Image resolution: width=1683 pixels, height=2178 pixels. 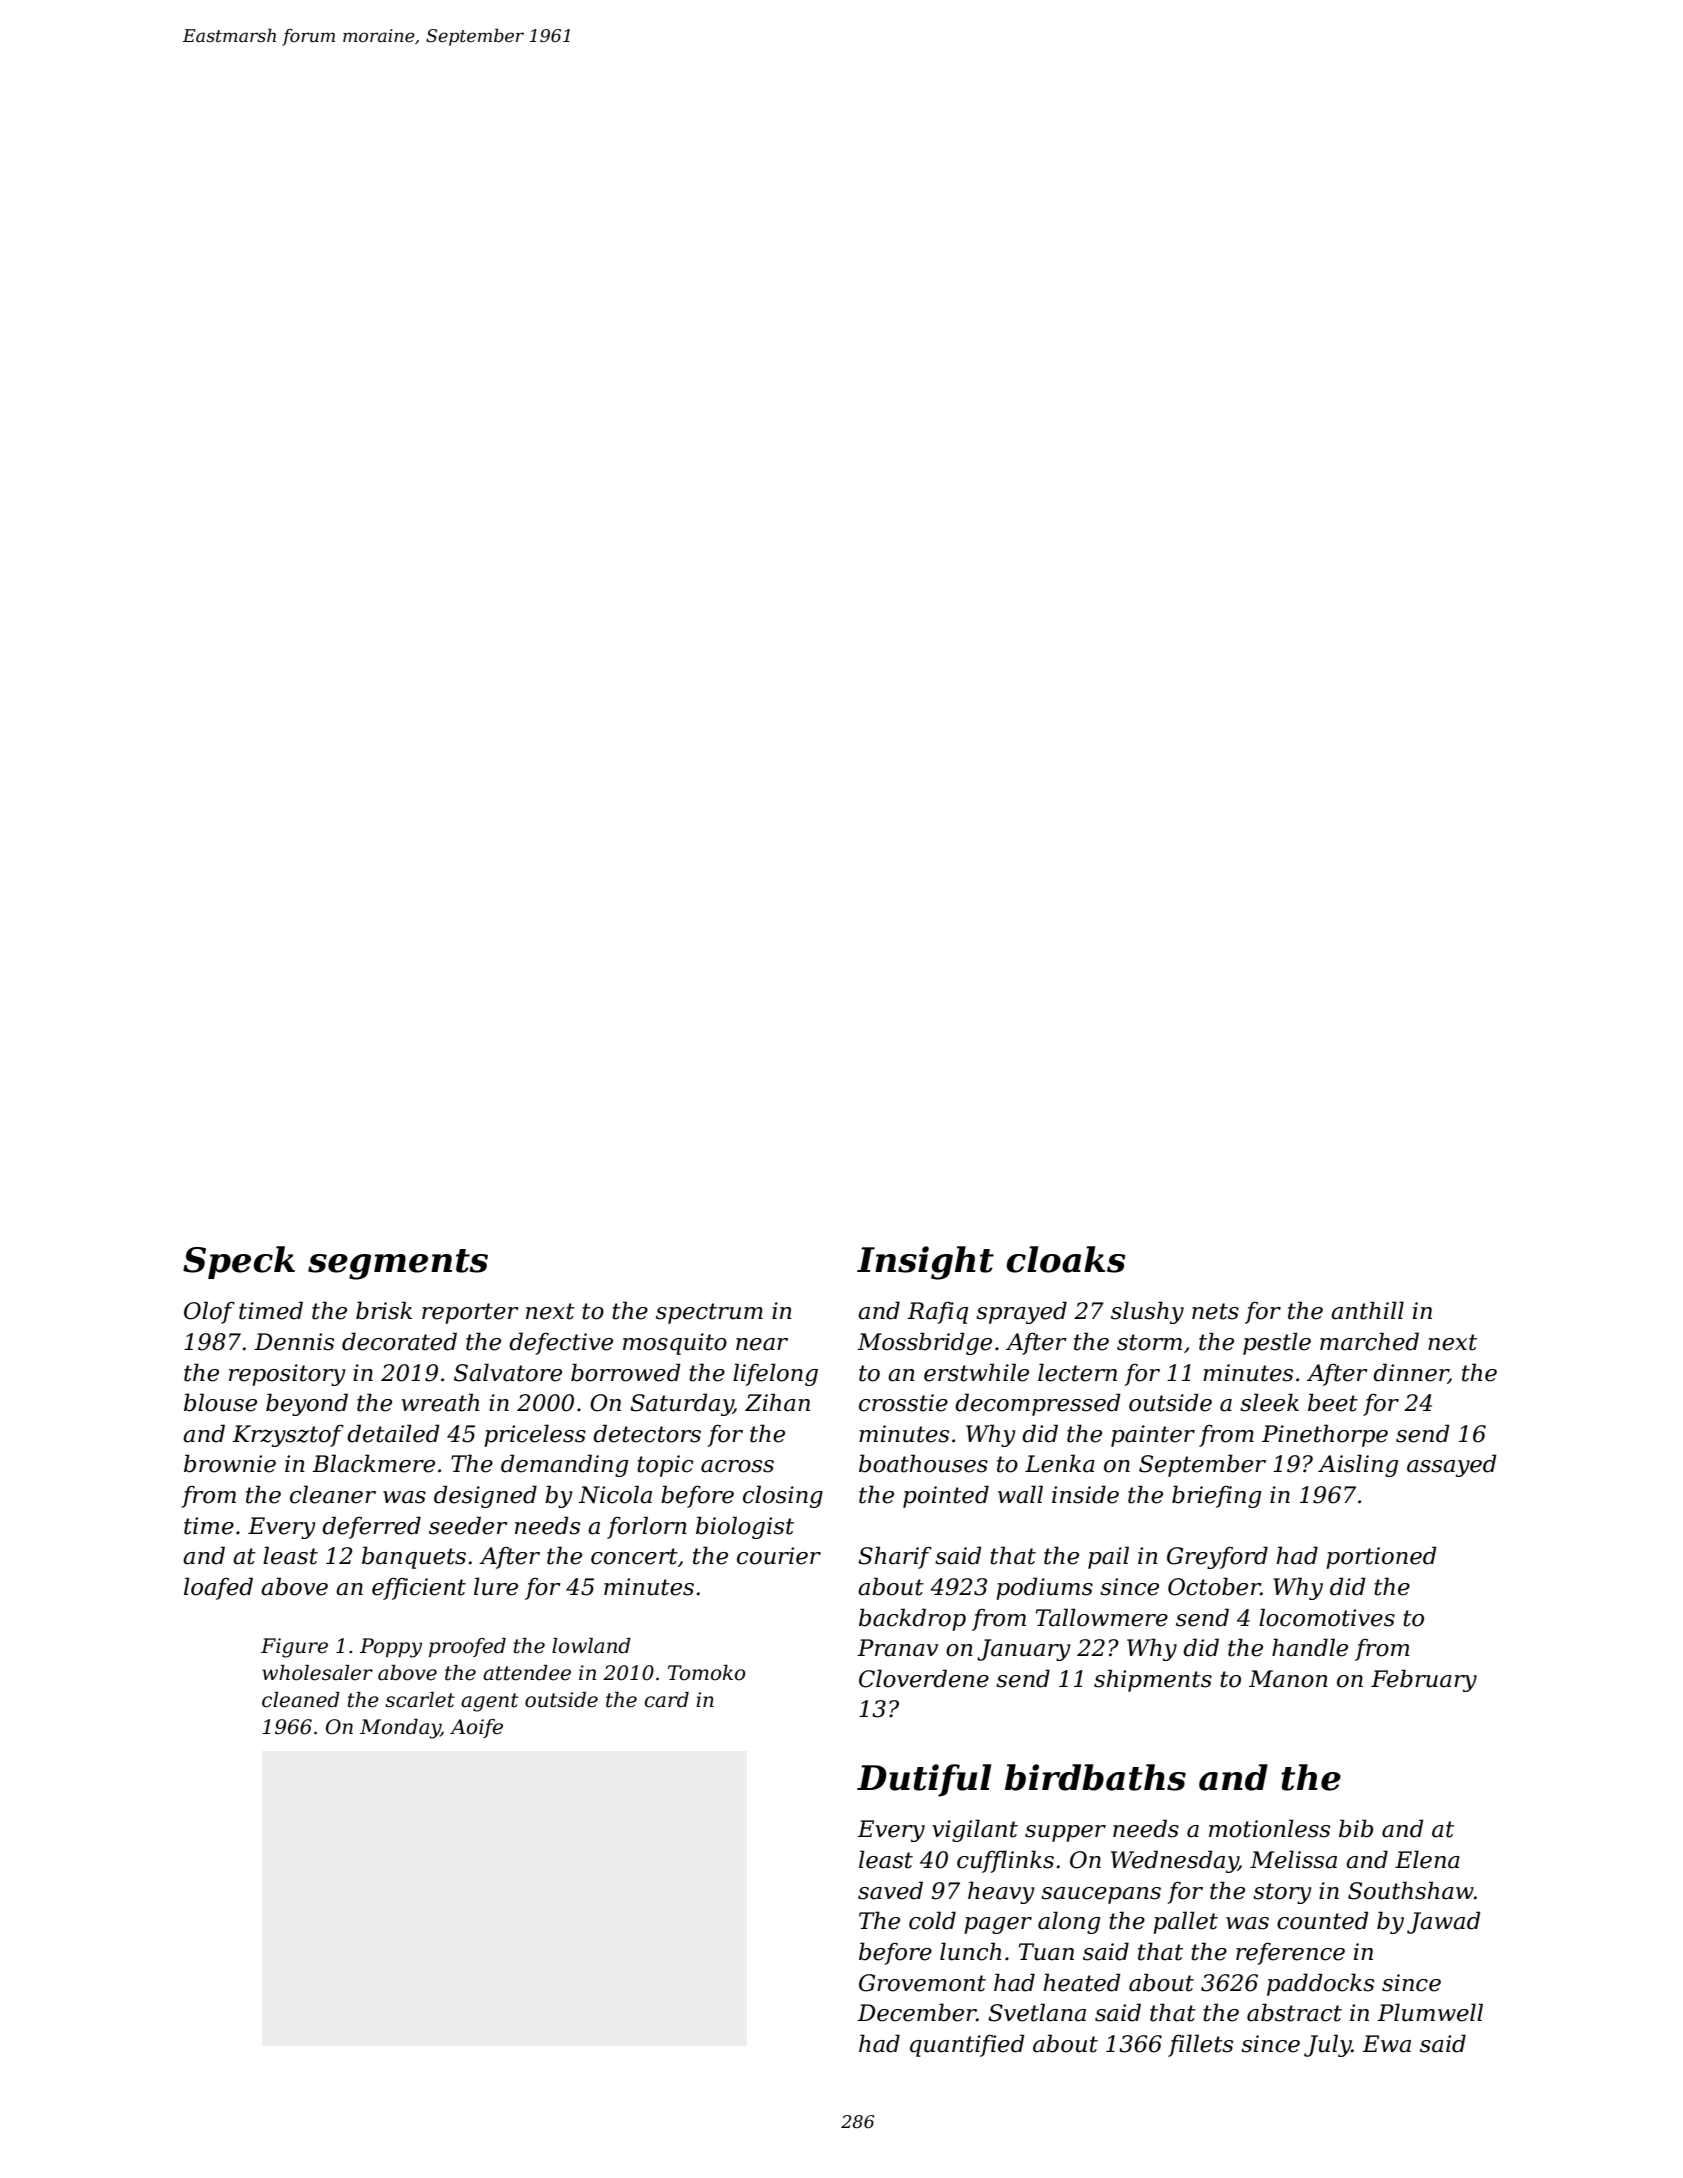 I want to click on cleaned, so click(x=301, y=1700).
